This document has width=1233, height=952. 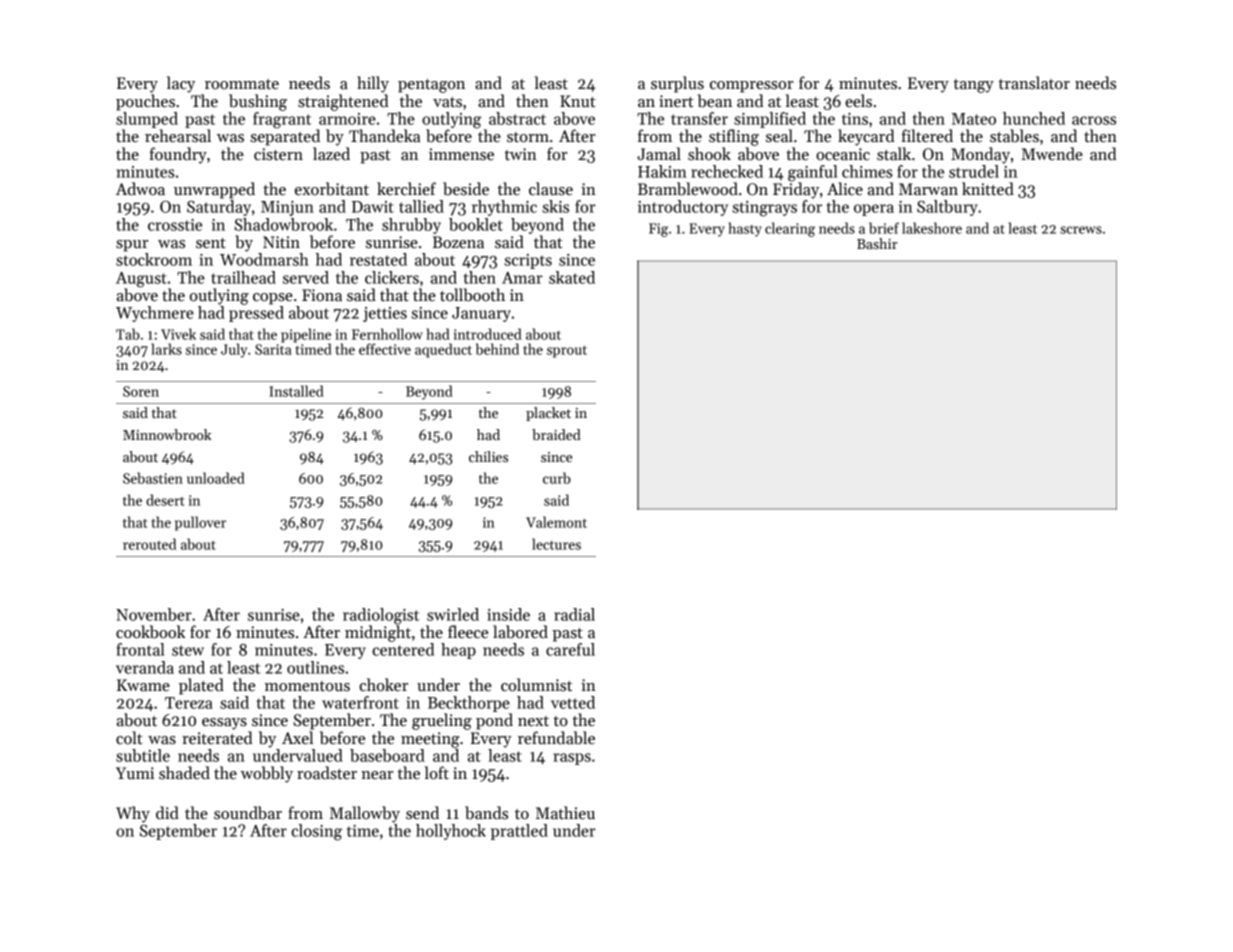 I want to click on radial, so click(x=574, y=614).
